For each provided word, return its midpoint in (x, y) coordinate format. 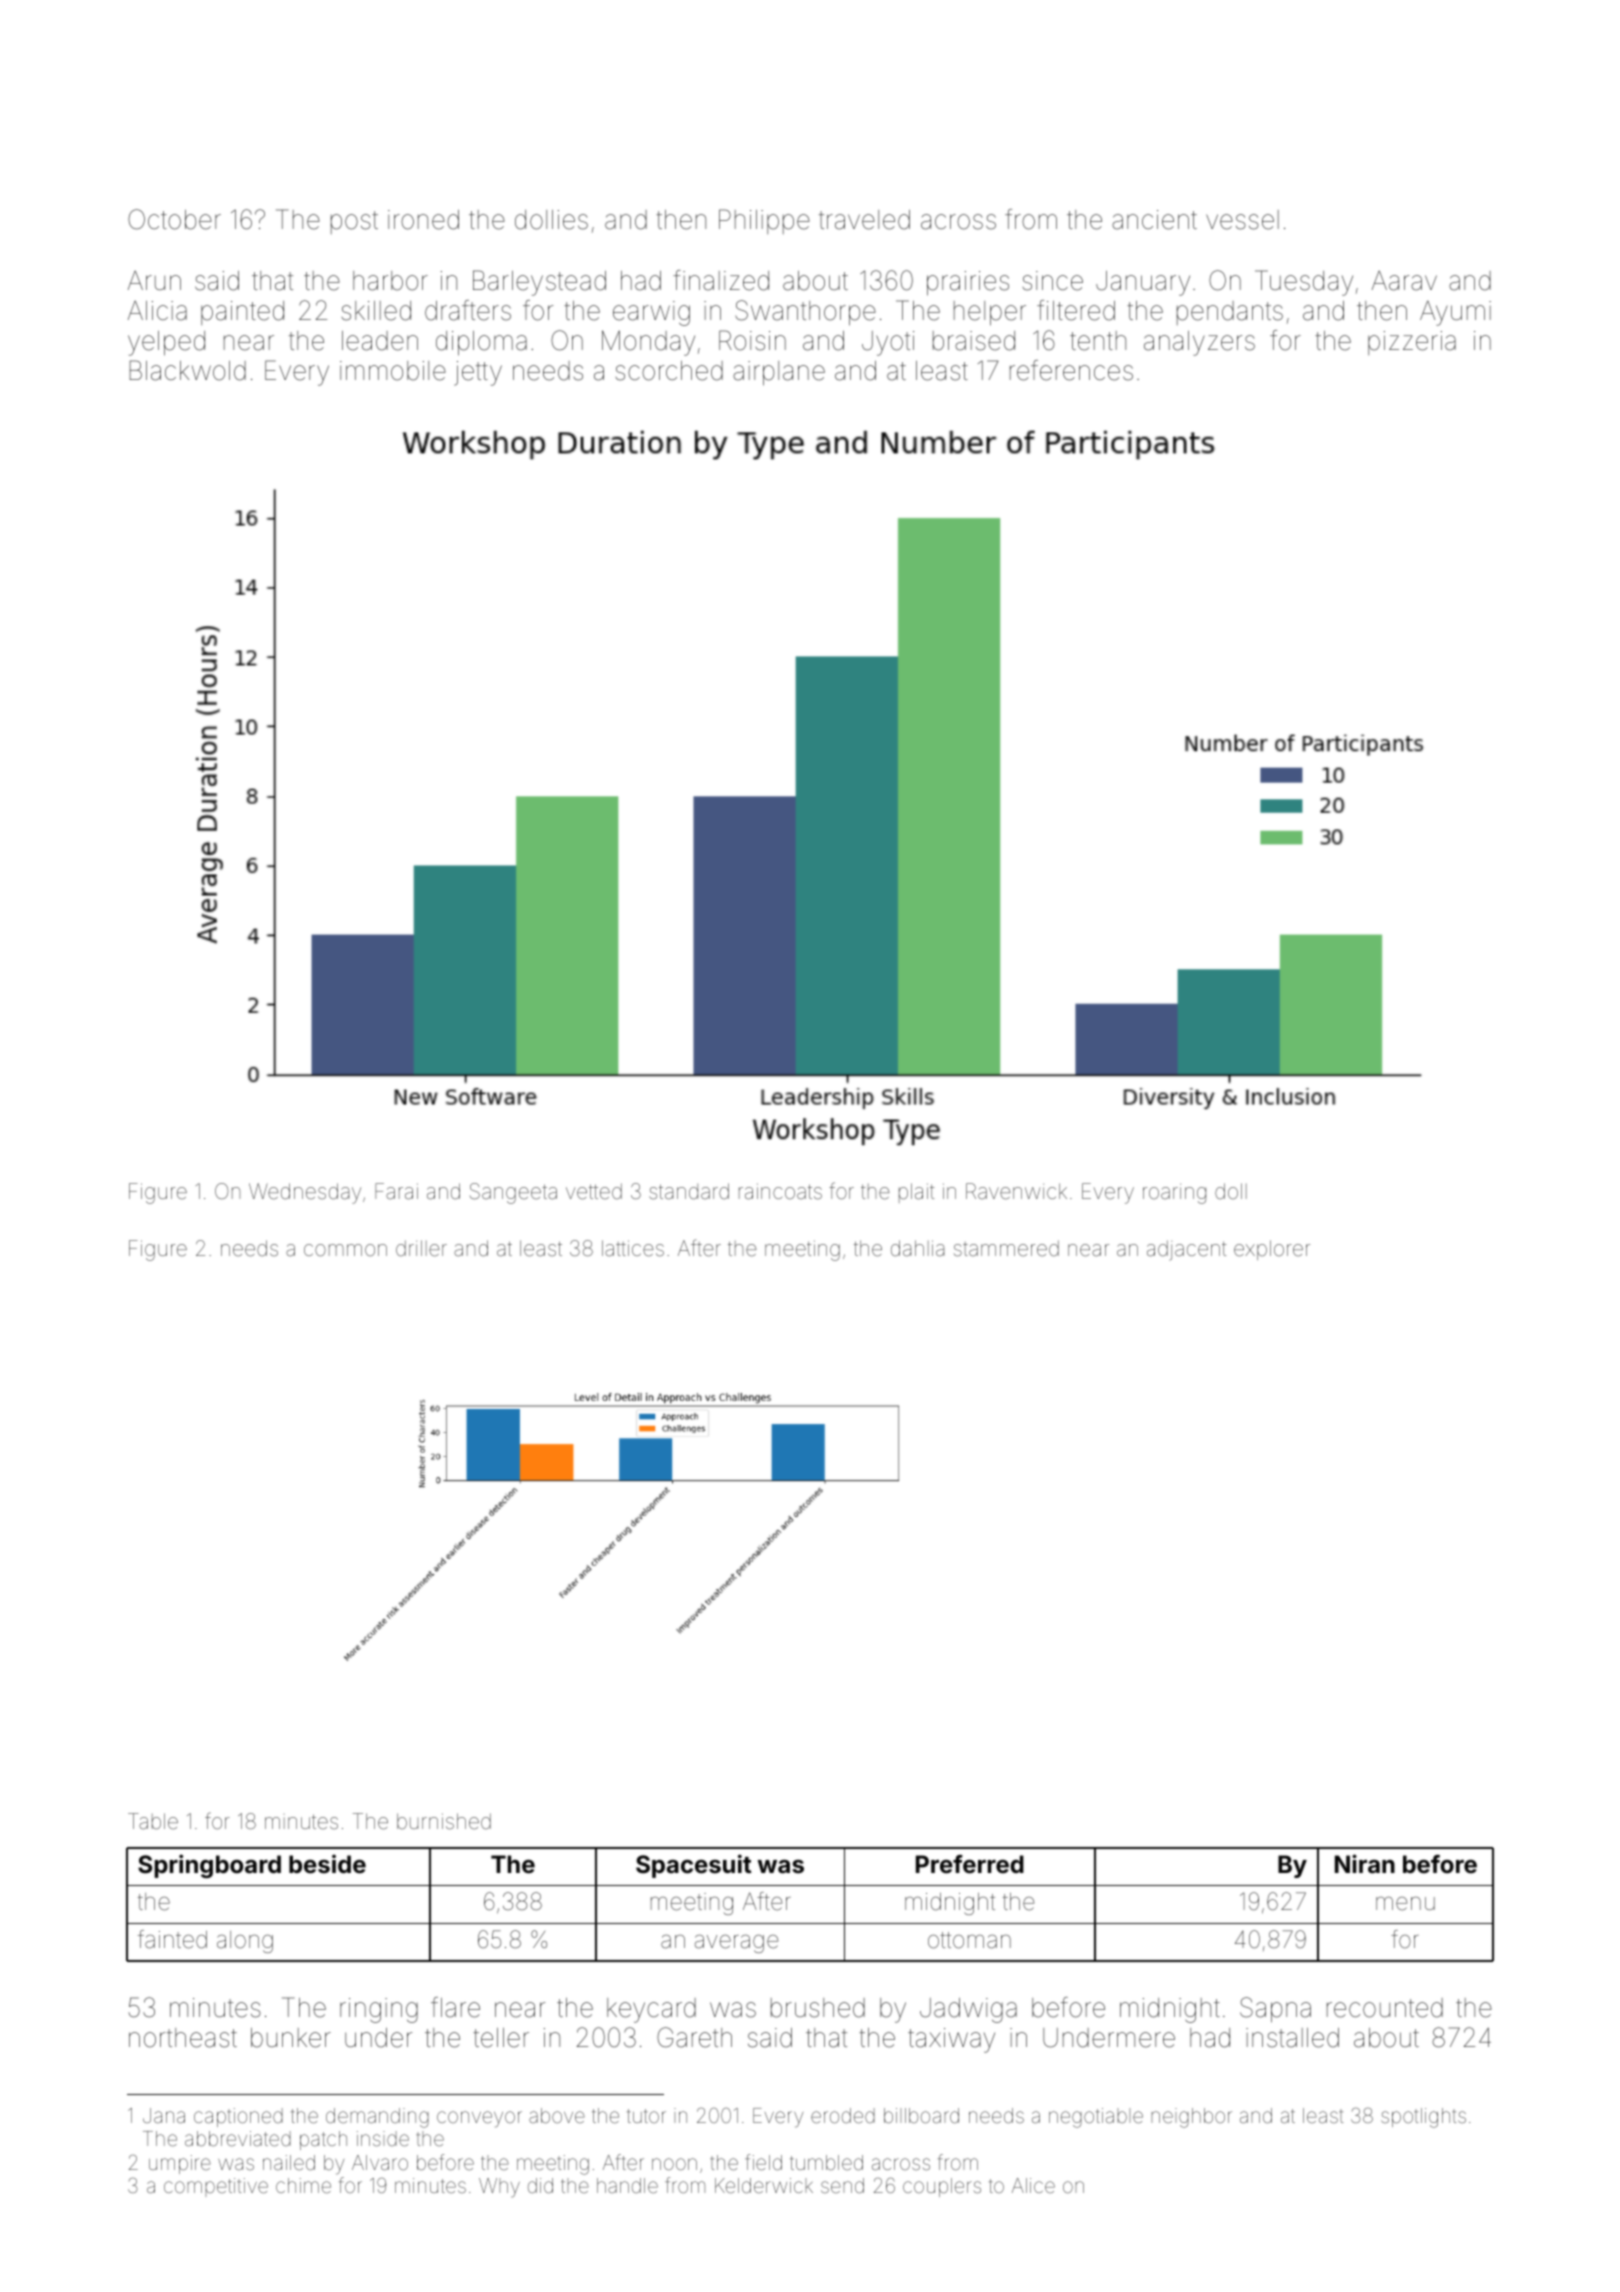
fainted (172, 1939)
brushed (818, 2008)
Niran (1365, 1864)
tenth (1098, 341)
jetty (478, 373)
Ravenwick (1016, 1191)
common (345, 1250)
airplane (779, 373)
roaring (1174, 1194)
